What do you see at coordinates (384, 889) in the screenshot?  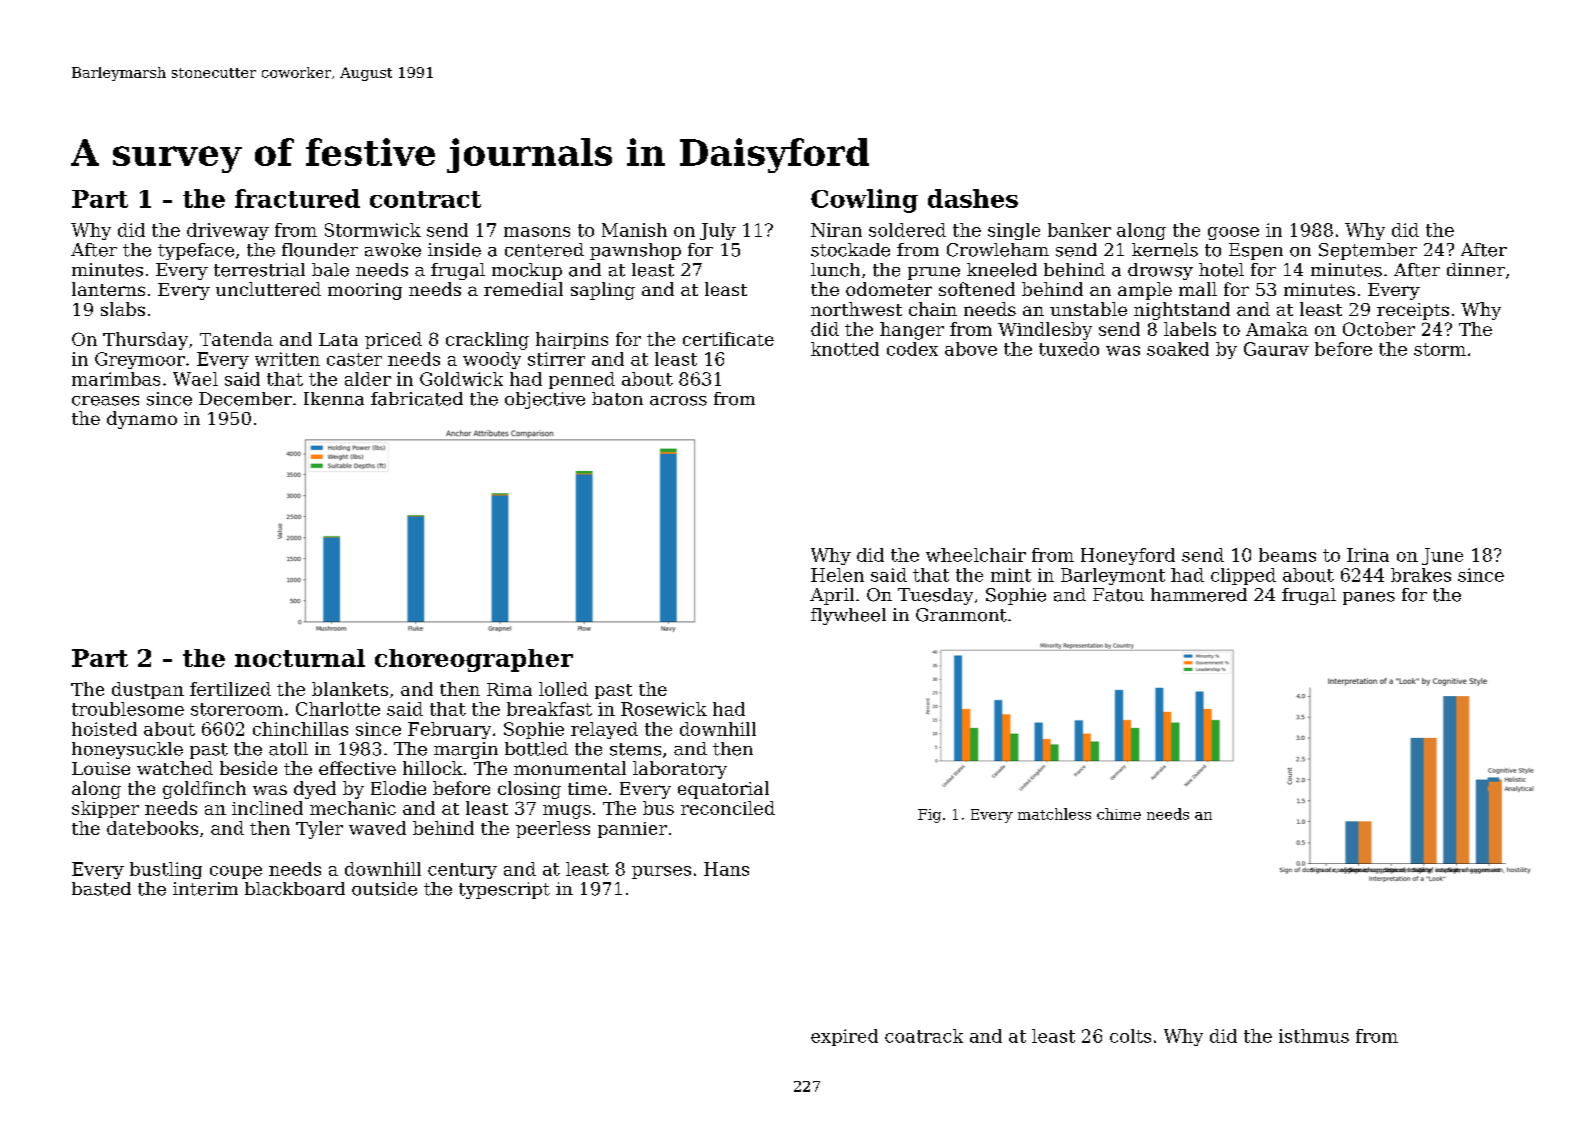 I see `outside` at bounding box center [384, 889].
